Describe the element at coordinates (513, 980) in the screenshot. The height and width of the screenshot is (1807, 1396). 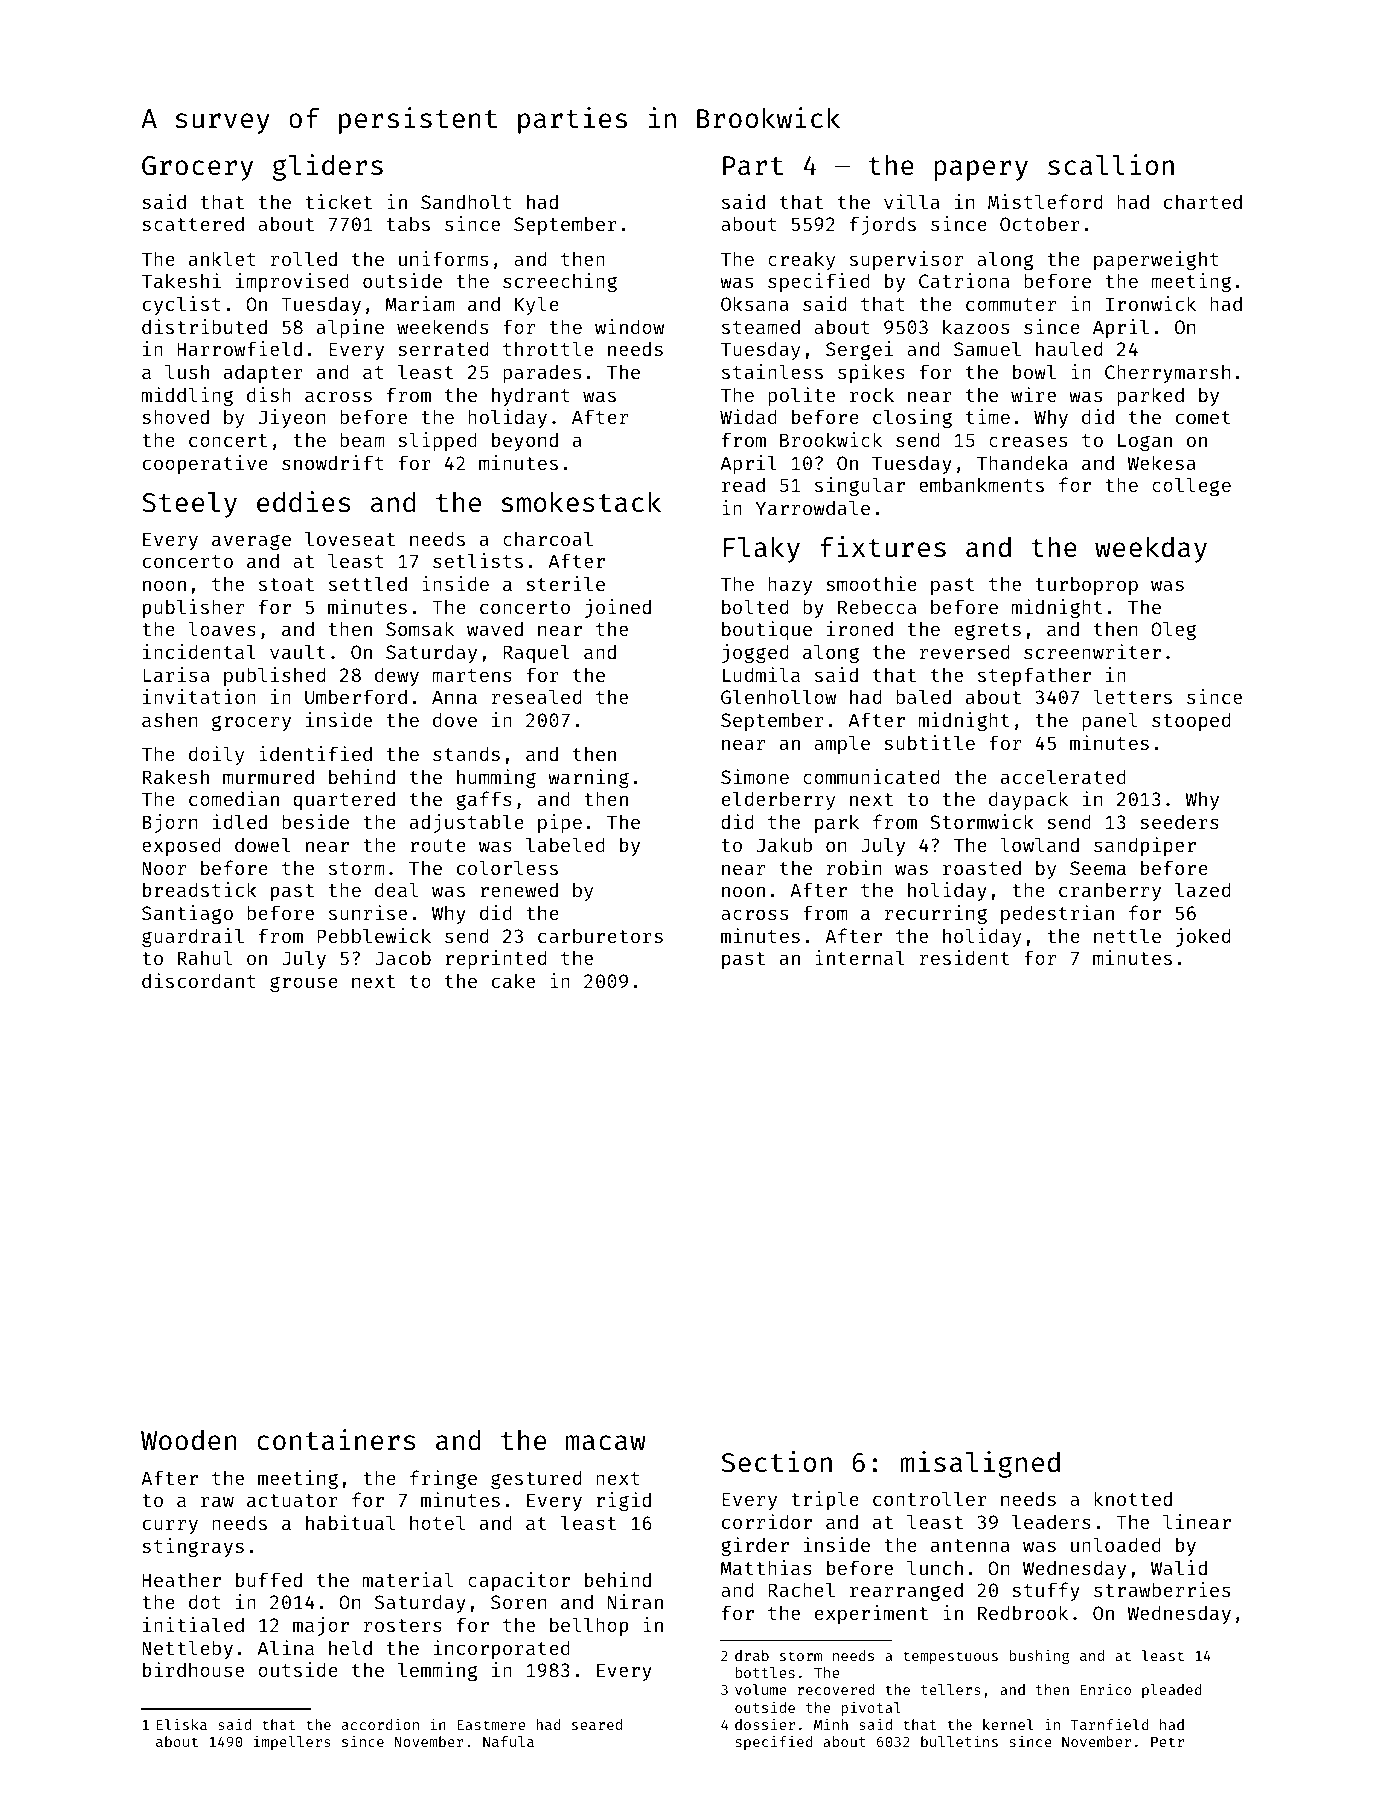
I see `cake` at that location.
